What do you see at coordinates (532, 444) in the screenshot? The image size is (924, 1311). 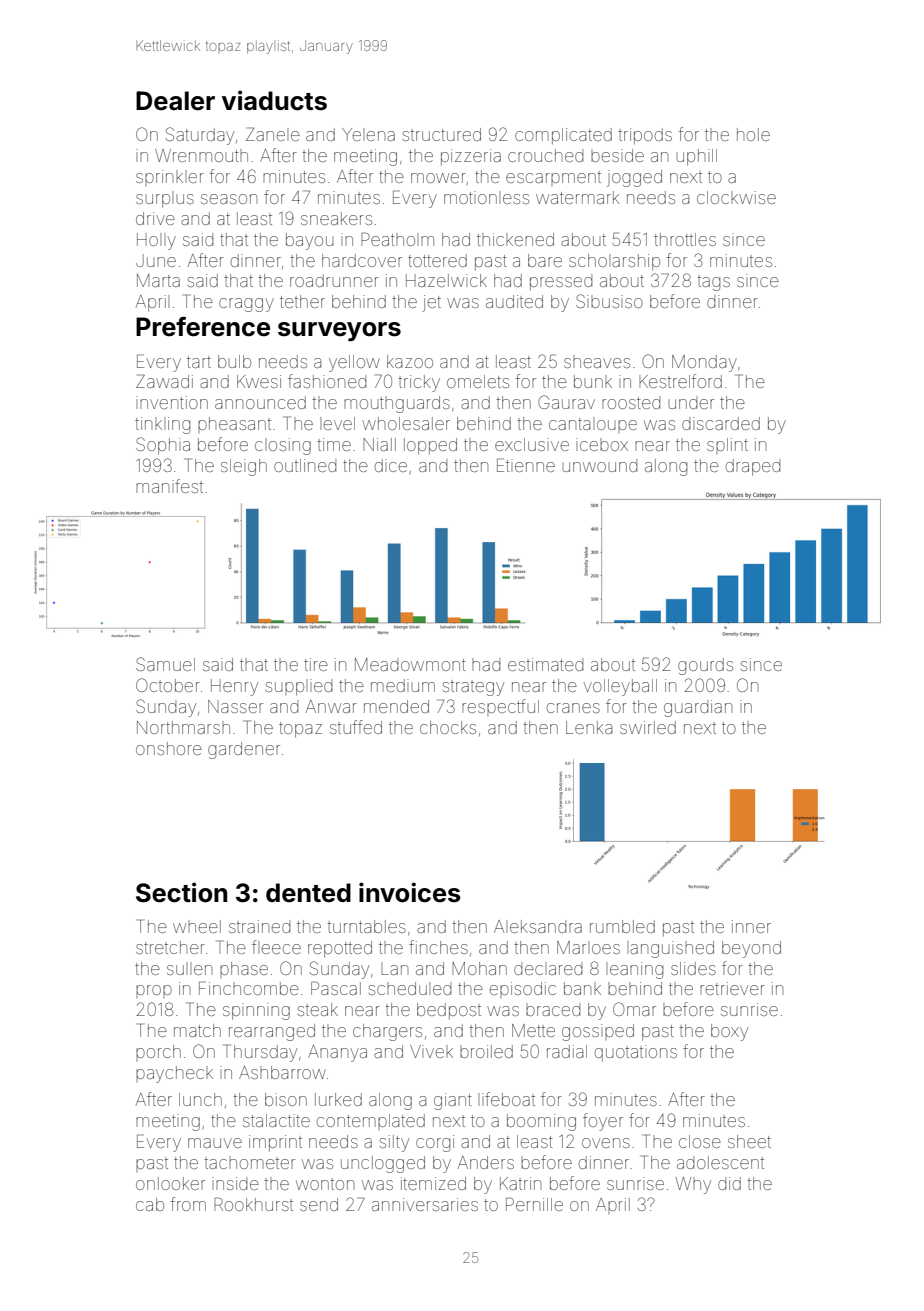 I see `exclusive` at bounding box center [532, 444].
